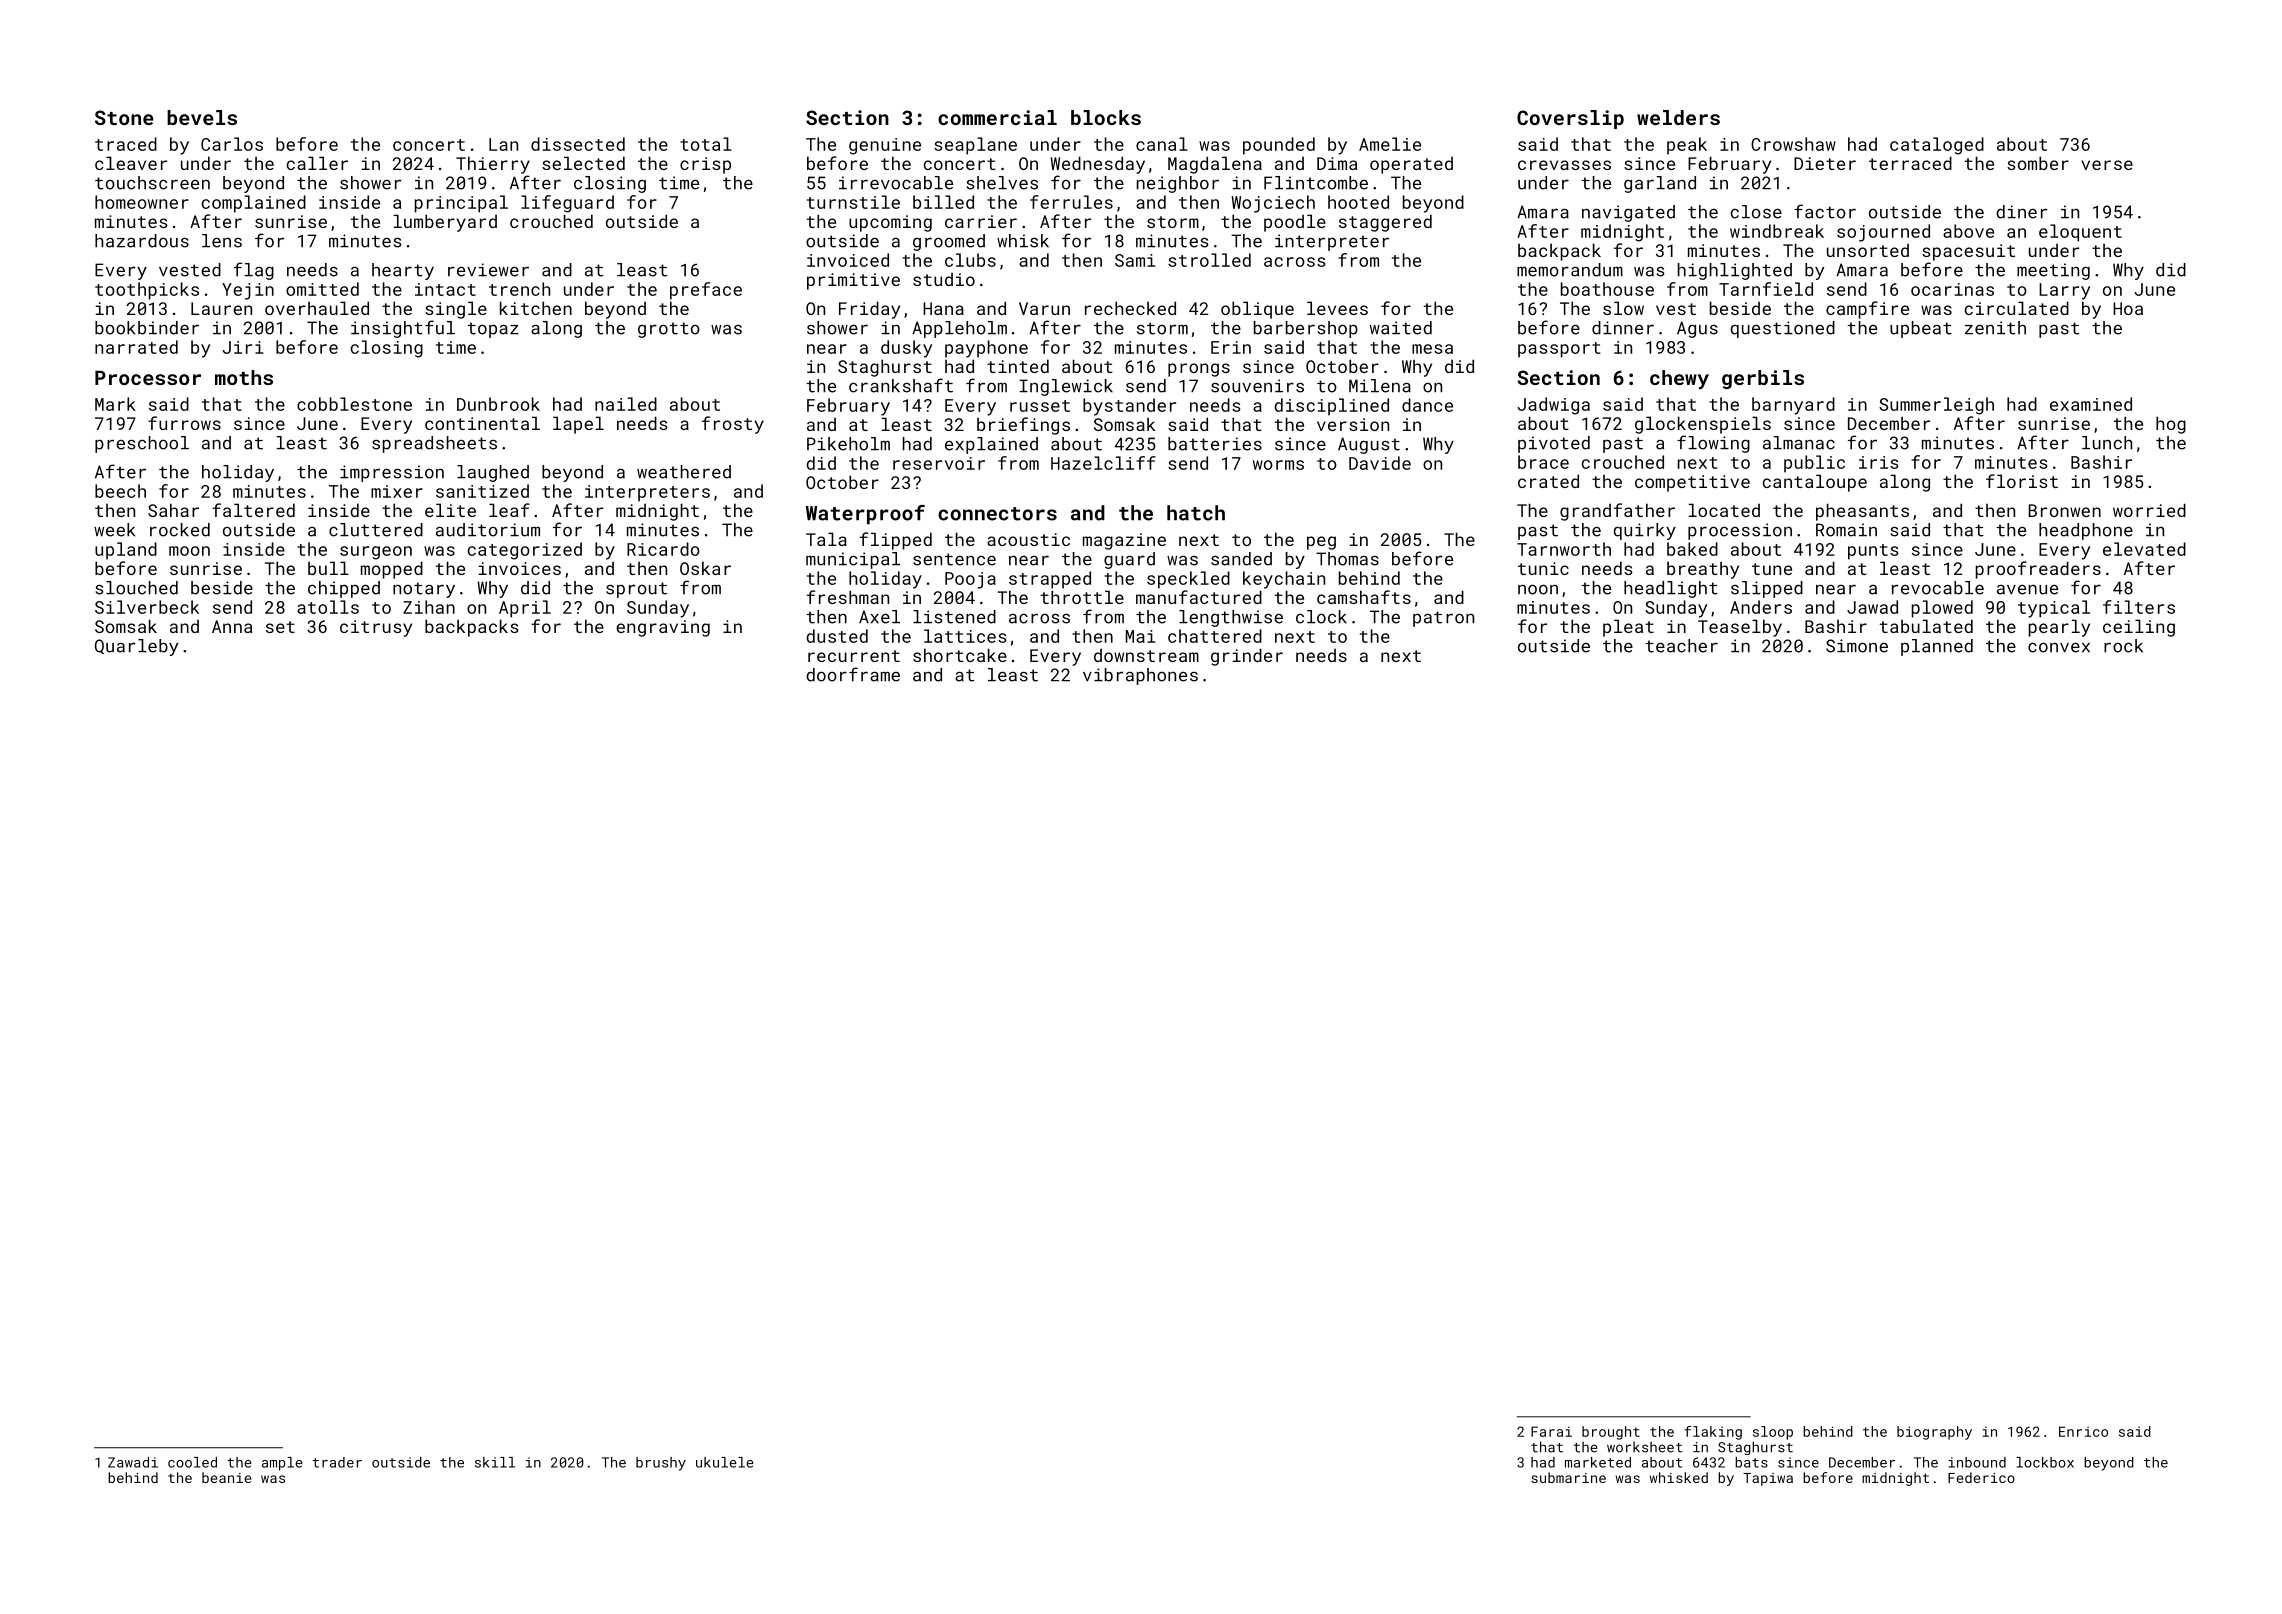 The image size is (2282, 1614). I want to click on bevels, so click(202, 117).
